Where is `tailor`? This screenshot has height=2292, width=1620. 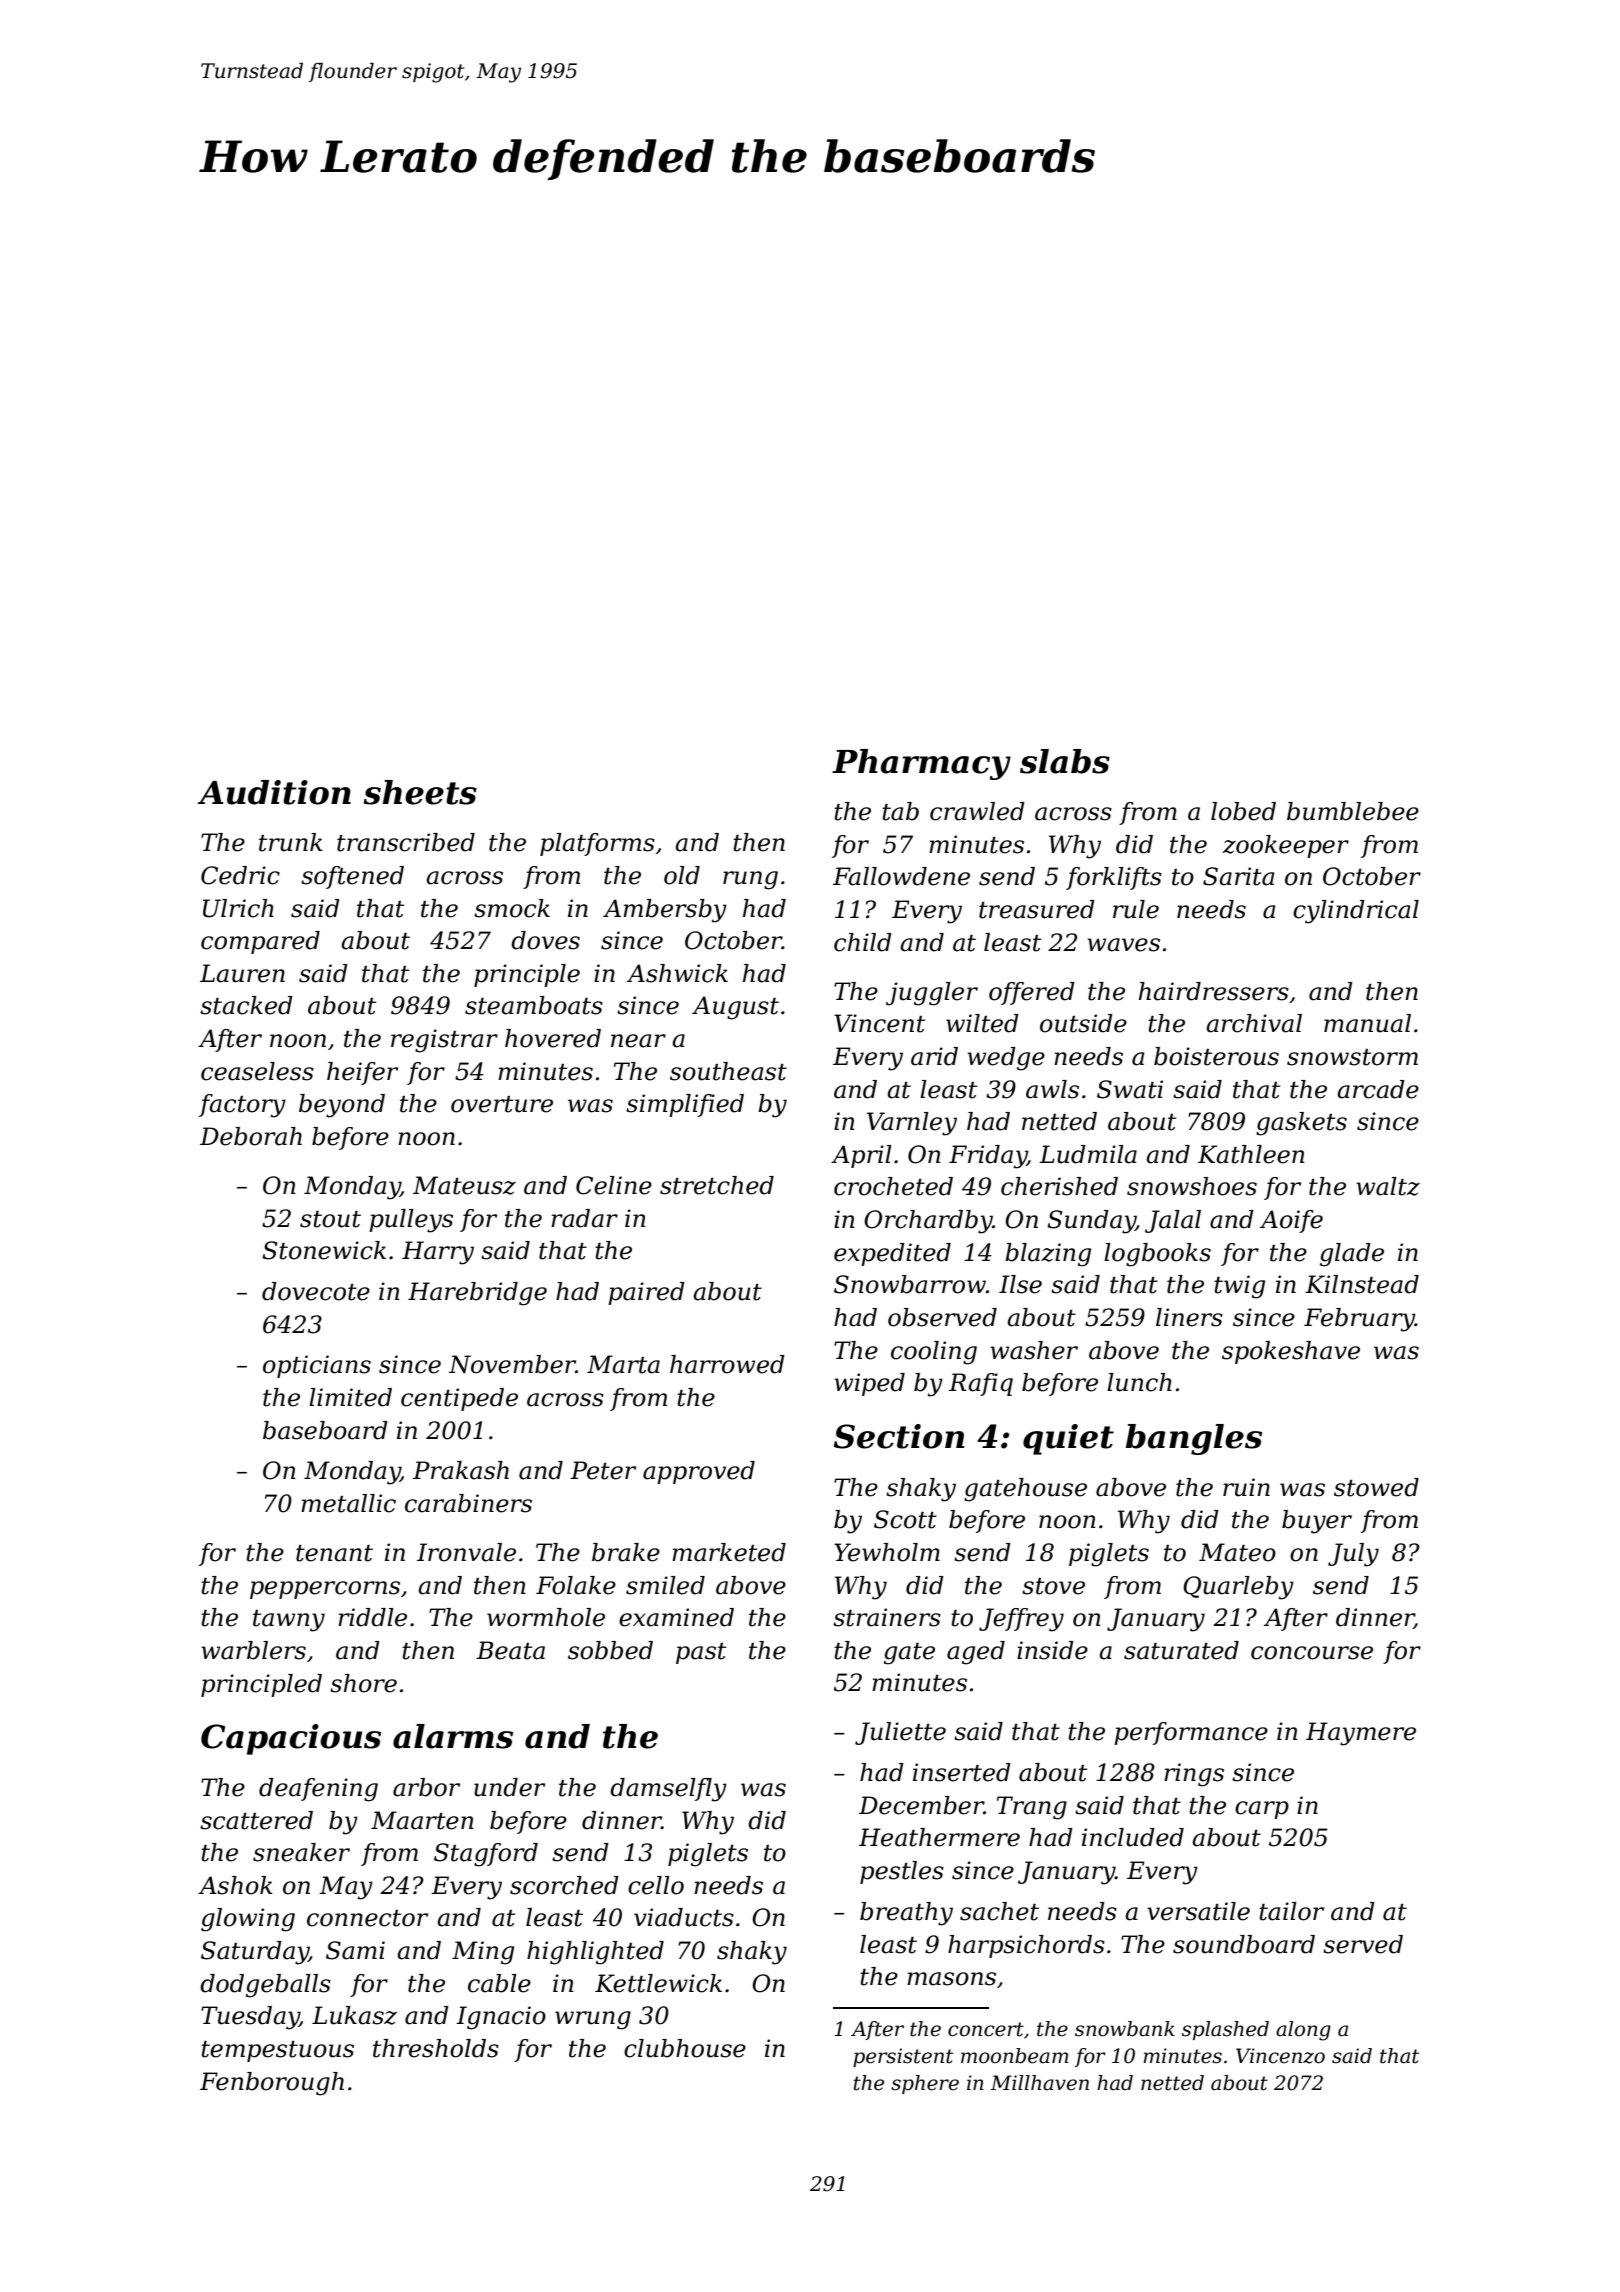 tailor is located at coordinates (1291, 1911).
